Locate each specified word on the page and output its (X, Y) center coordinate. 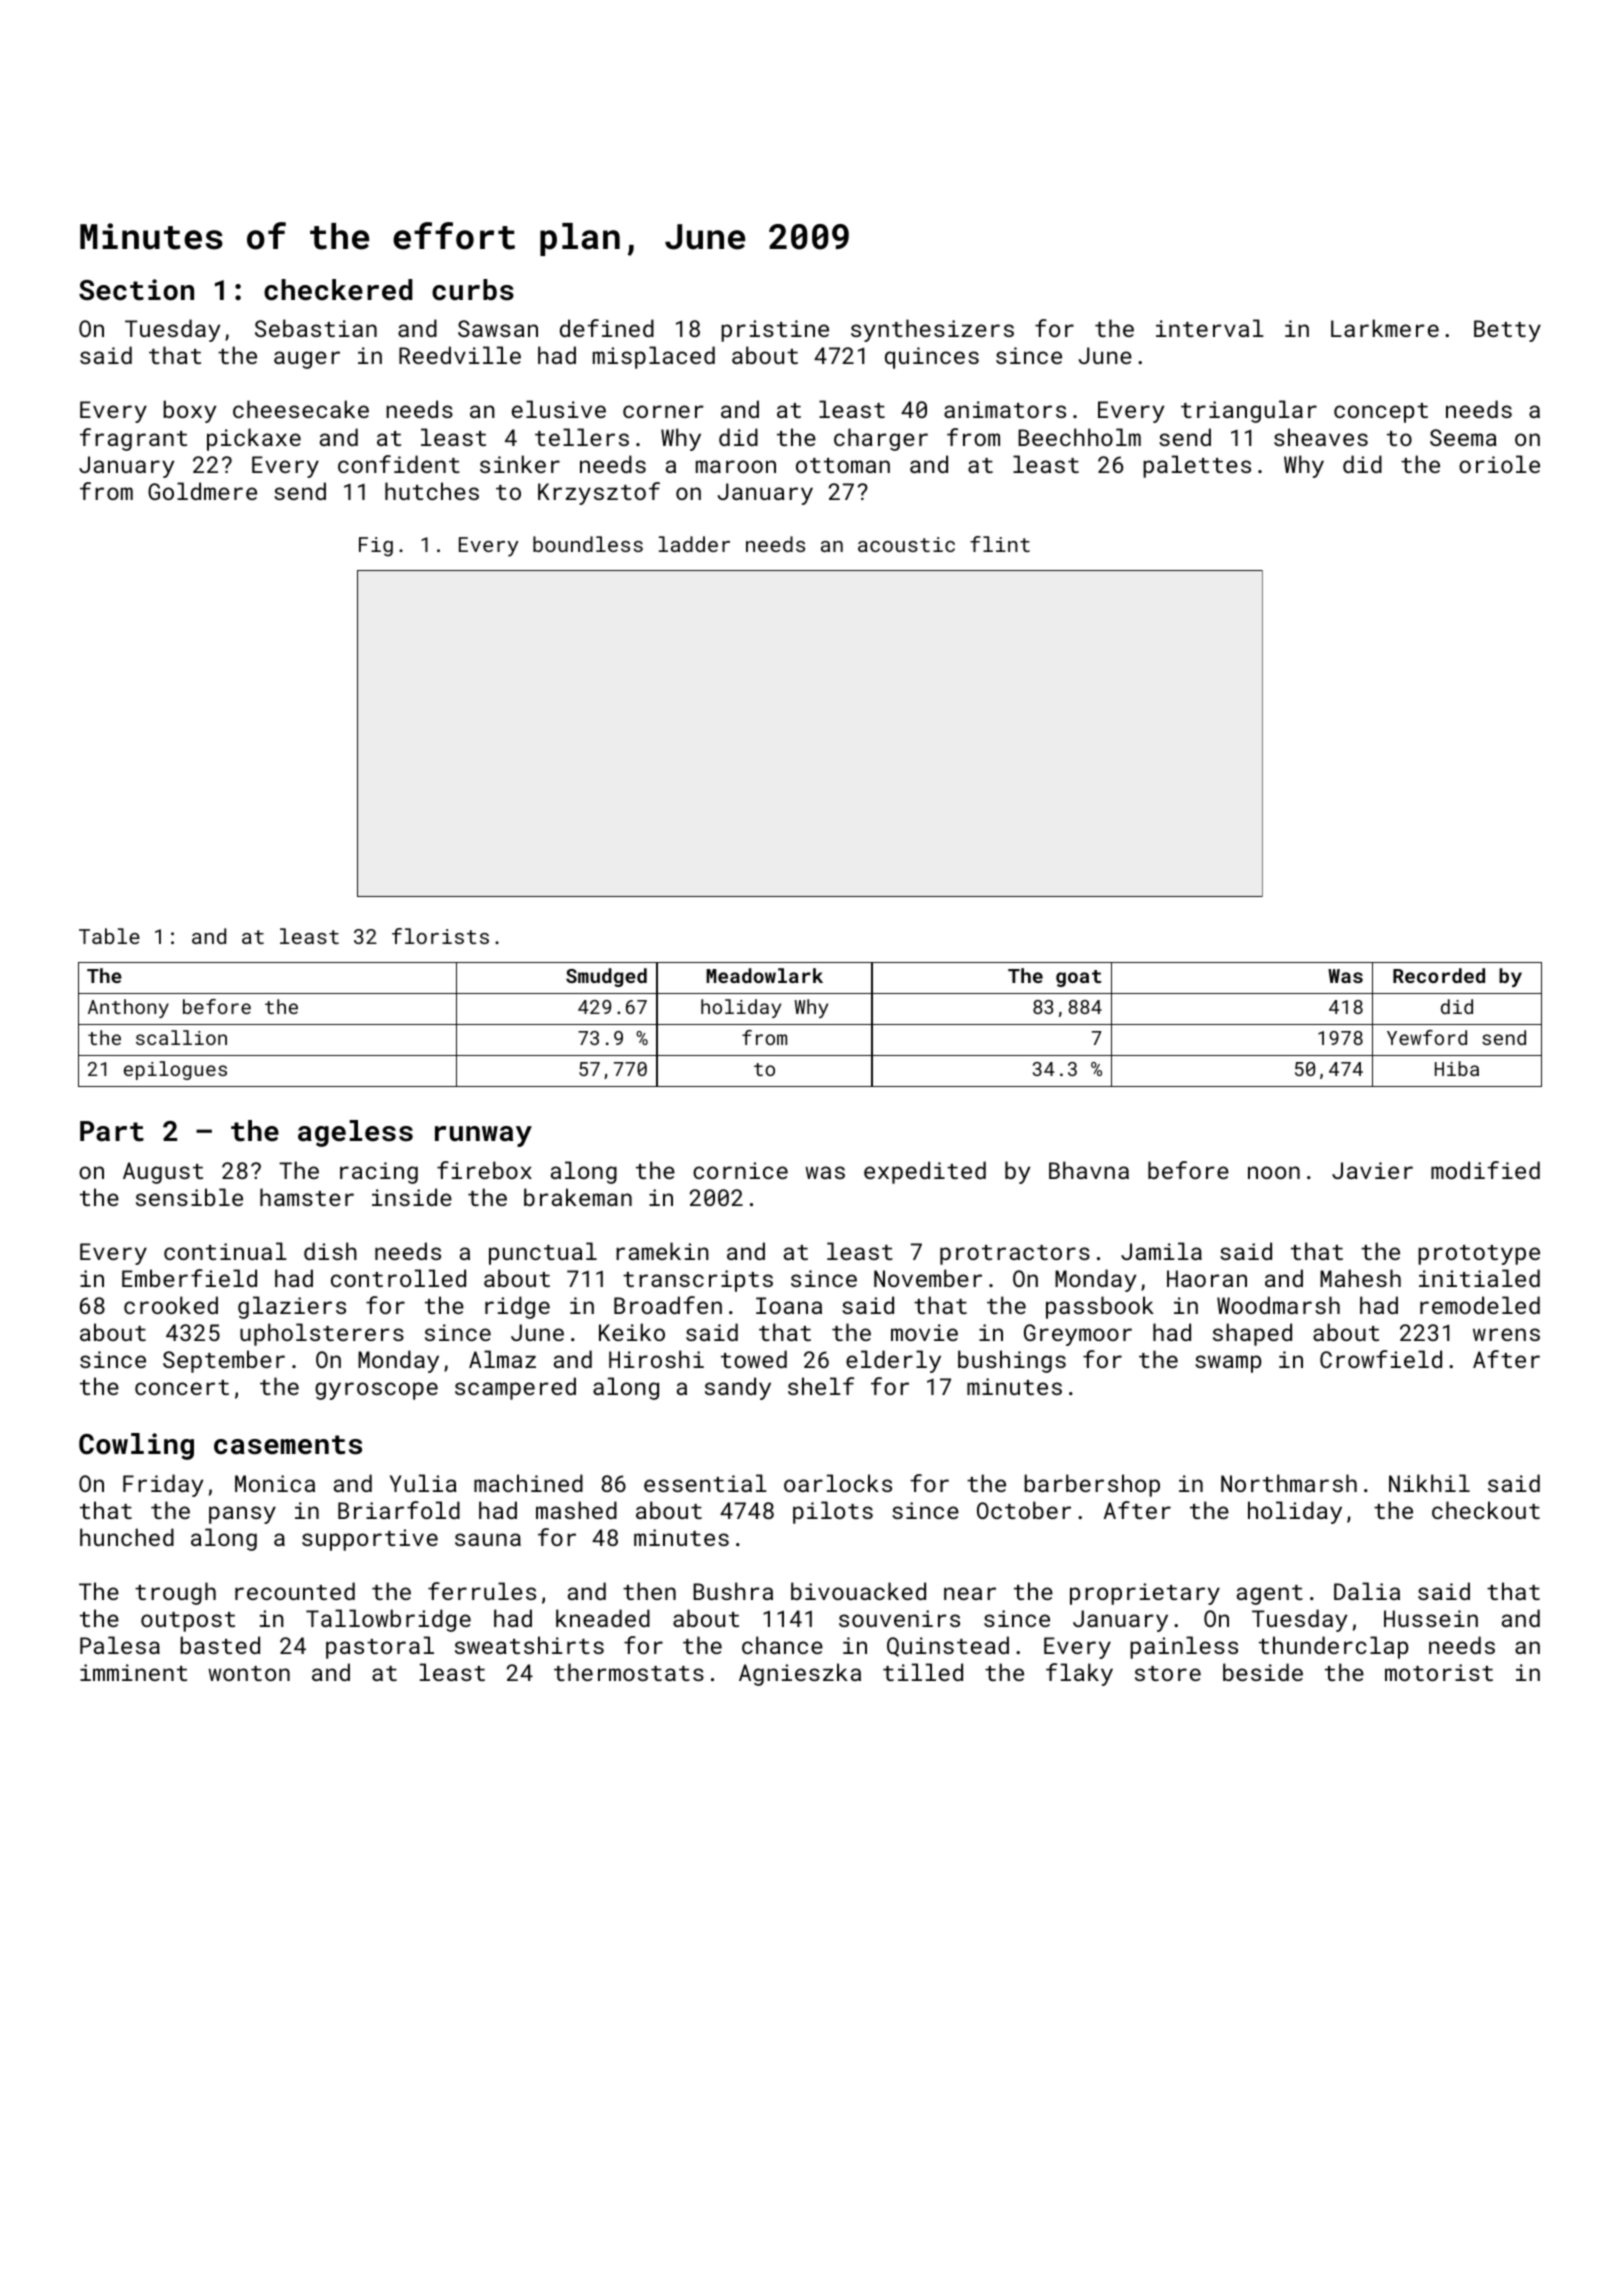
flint (1000, 544)
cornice (740, 1170)
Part (112, 1131)
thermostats (629, 1672)
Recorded (1439, 975)
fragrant (133, 439)
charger (881, 439)
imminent (133, 1672)
